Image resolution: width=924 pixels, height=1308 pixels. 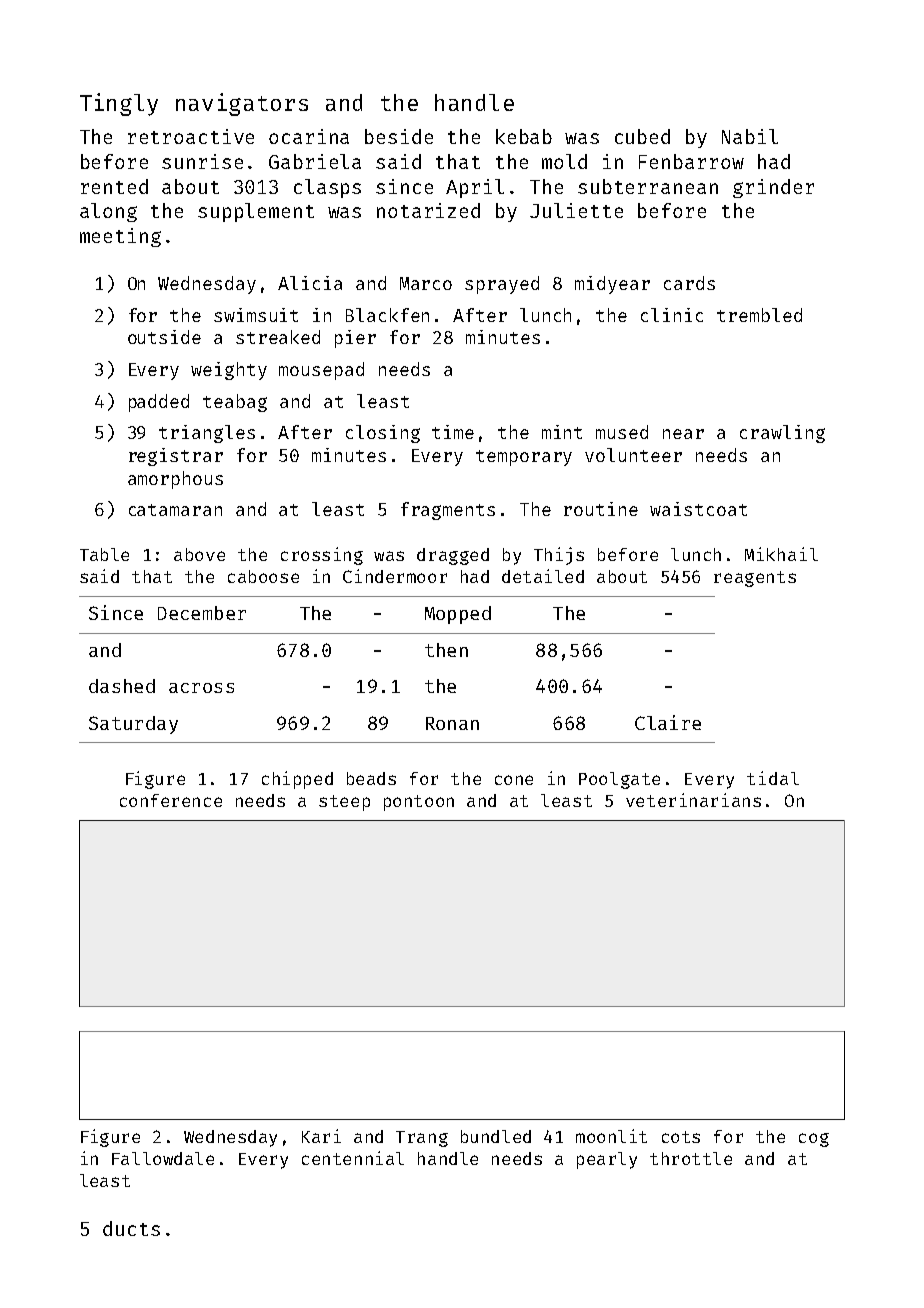 What do you see at coordinates (371, 778) in the document?
I see `beads` at bounding box center [371, 778].
